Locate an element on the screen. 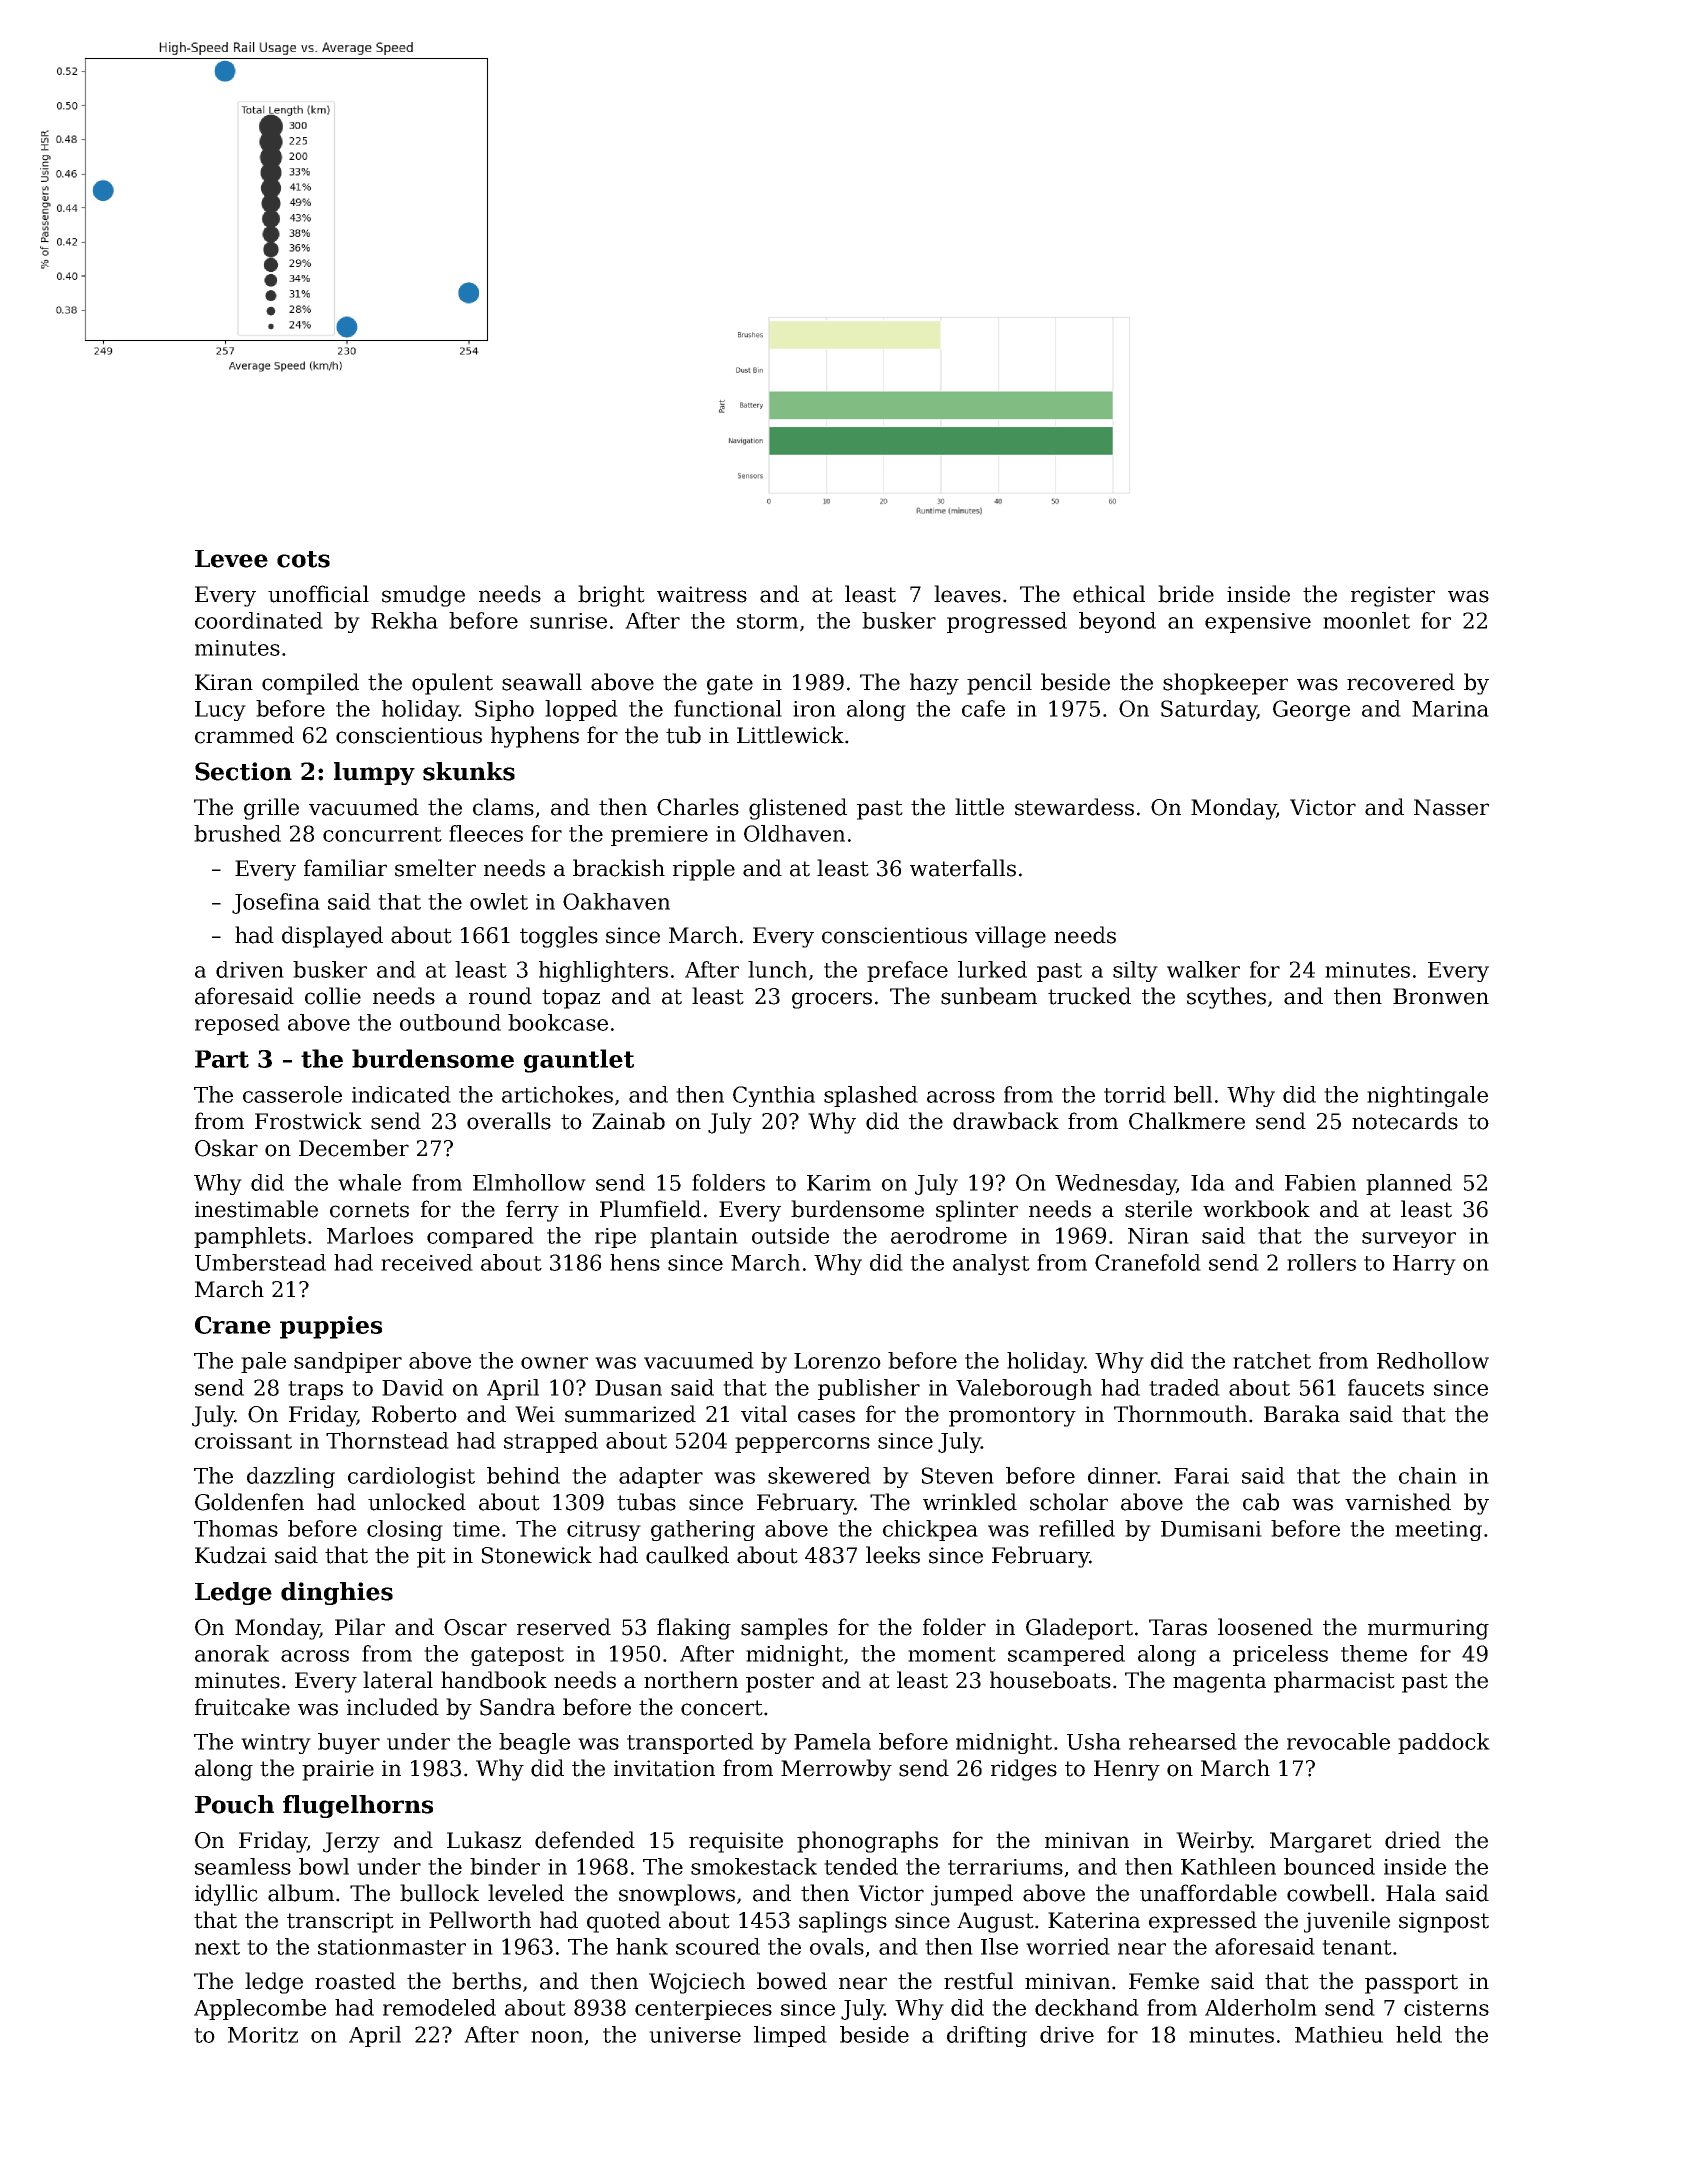  samples is located at coordinates (784, 1629).
